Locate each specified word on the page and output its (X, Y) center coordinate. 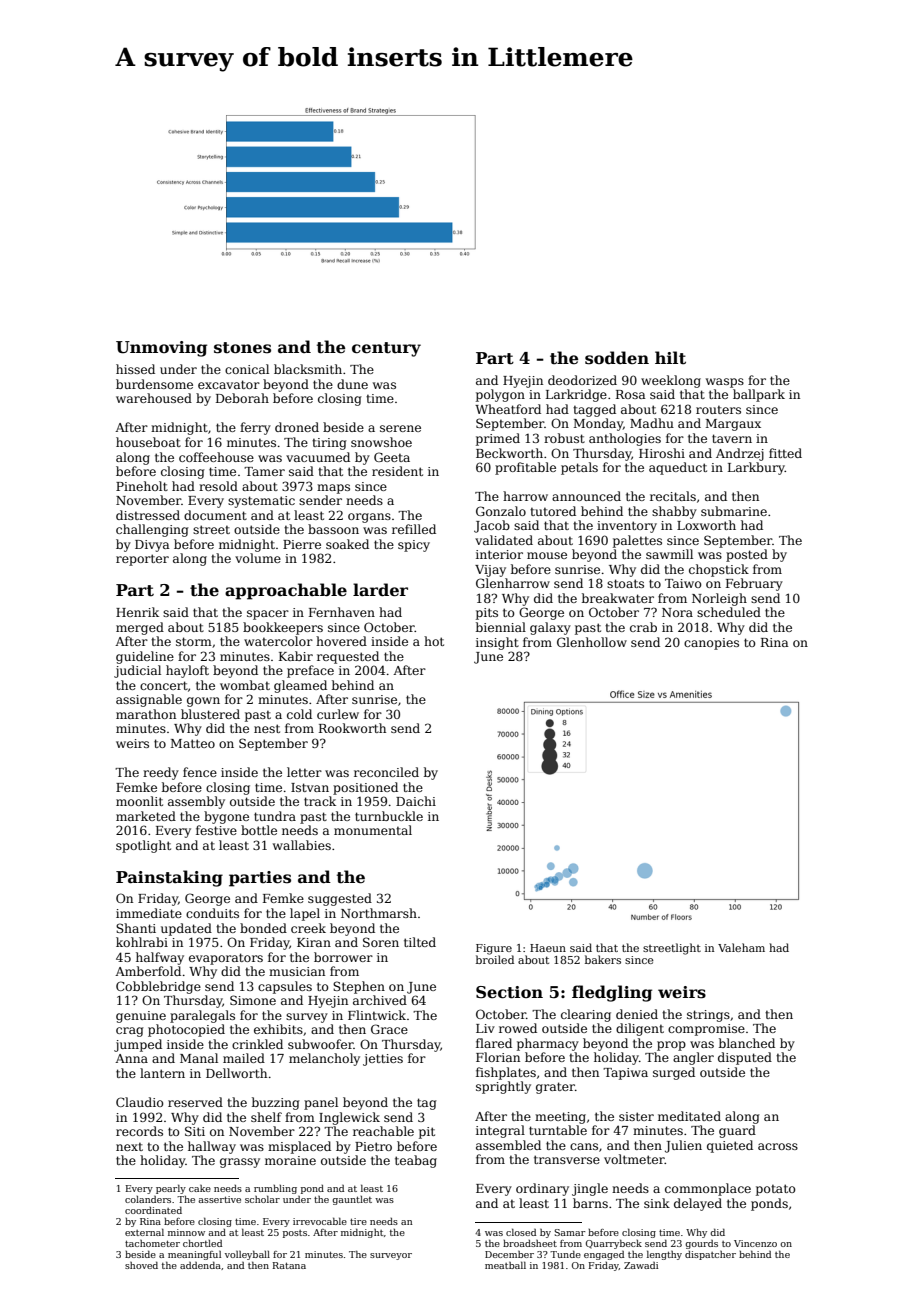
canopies (711, 644)
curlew (338, 714)
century (386, 349)
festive (216, 830)
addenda (200, 1265)
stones (242, 348)
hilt (670, 358)
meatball (505, 1265)
